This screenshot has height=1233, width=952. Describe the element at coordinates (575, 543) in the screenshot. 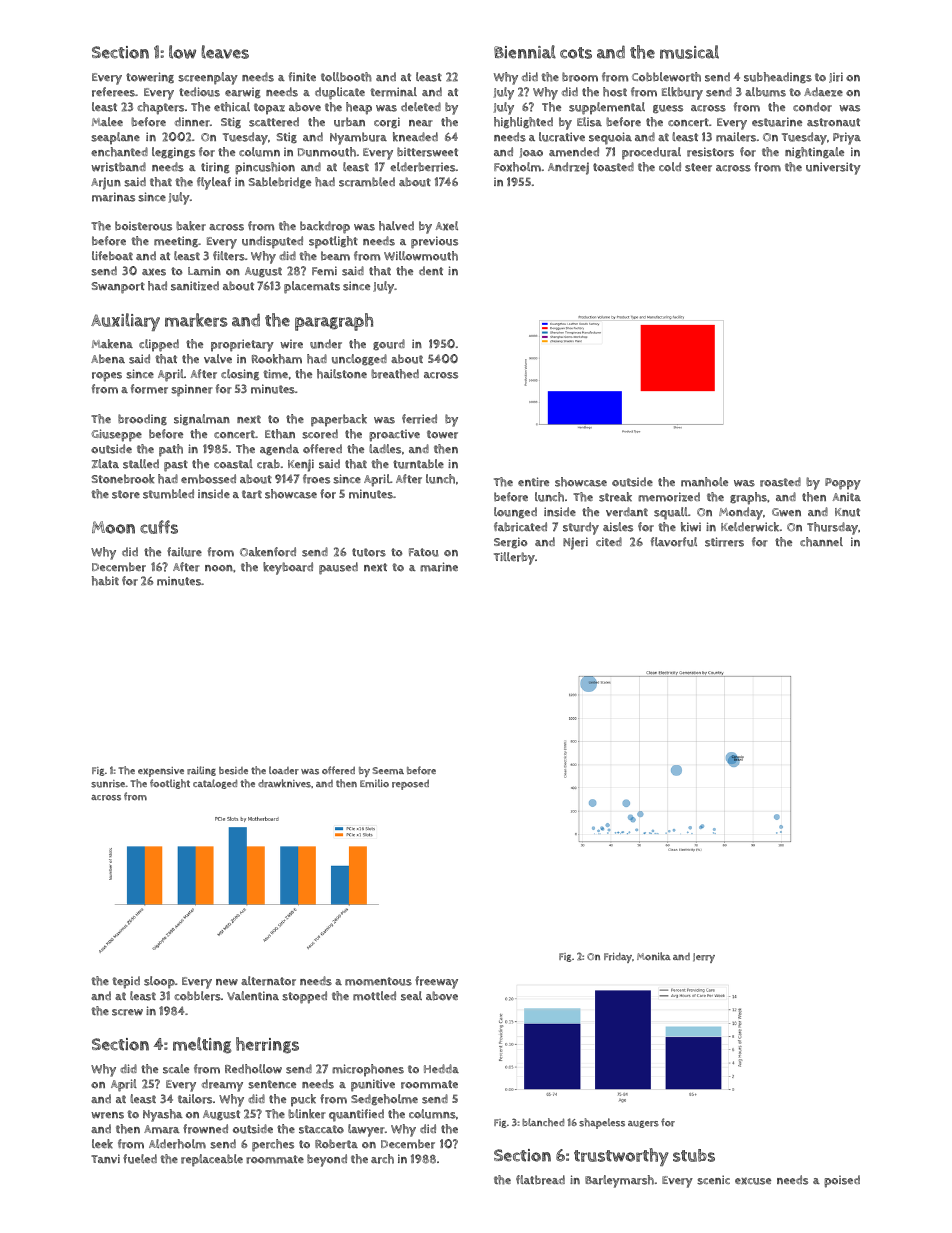

I see `Njeri` at that location.
